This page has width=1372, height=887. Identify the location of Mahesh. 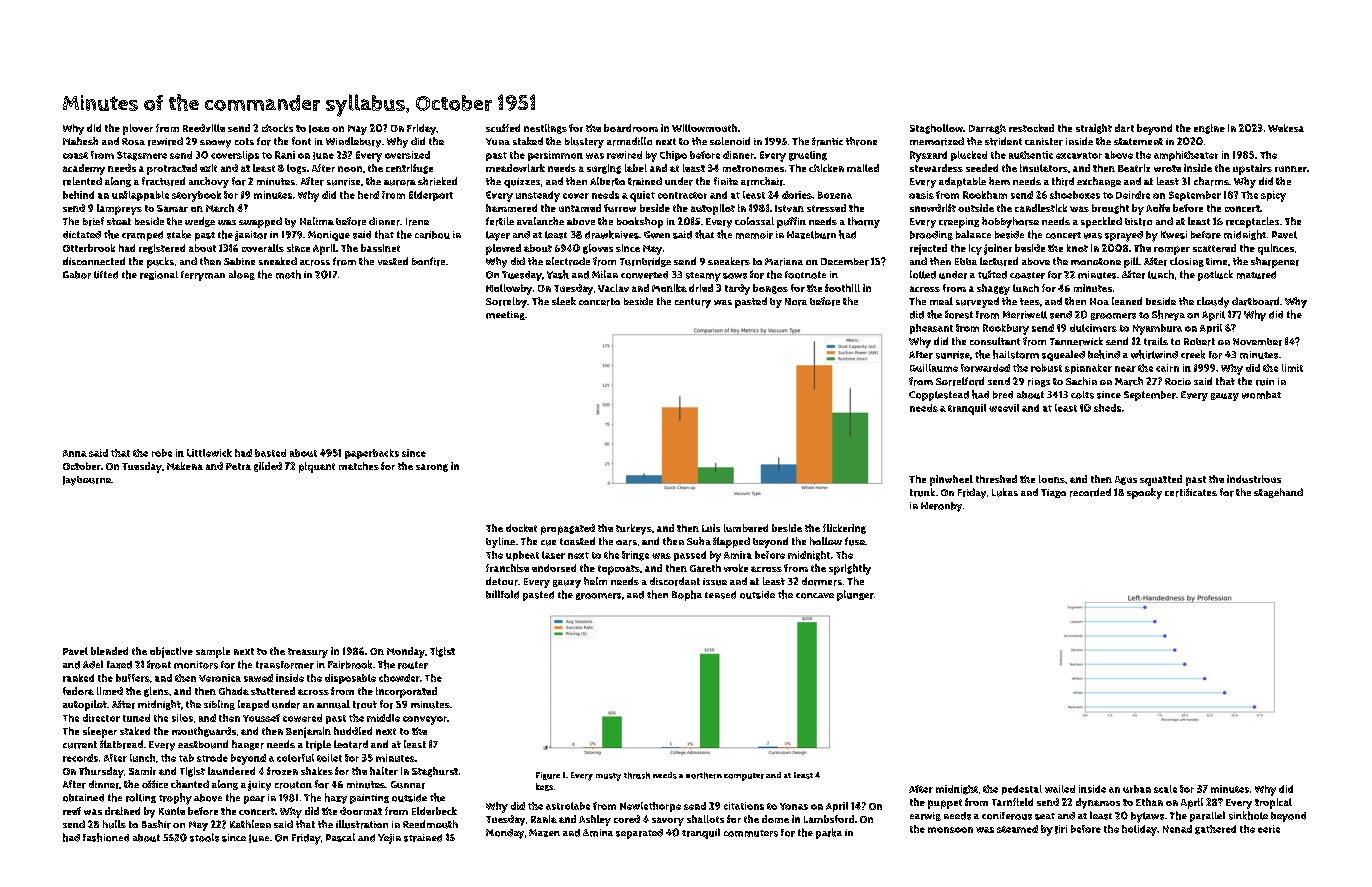
(80, 141).
